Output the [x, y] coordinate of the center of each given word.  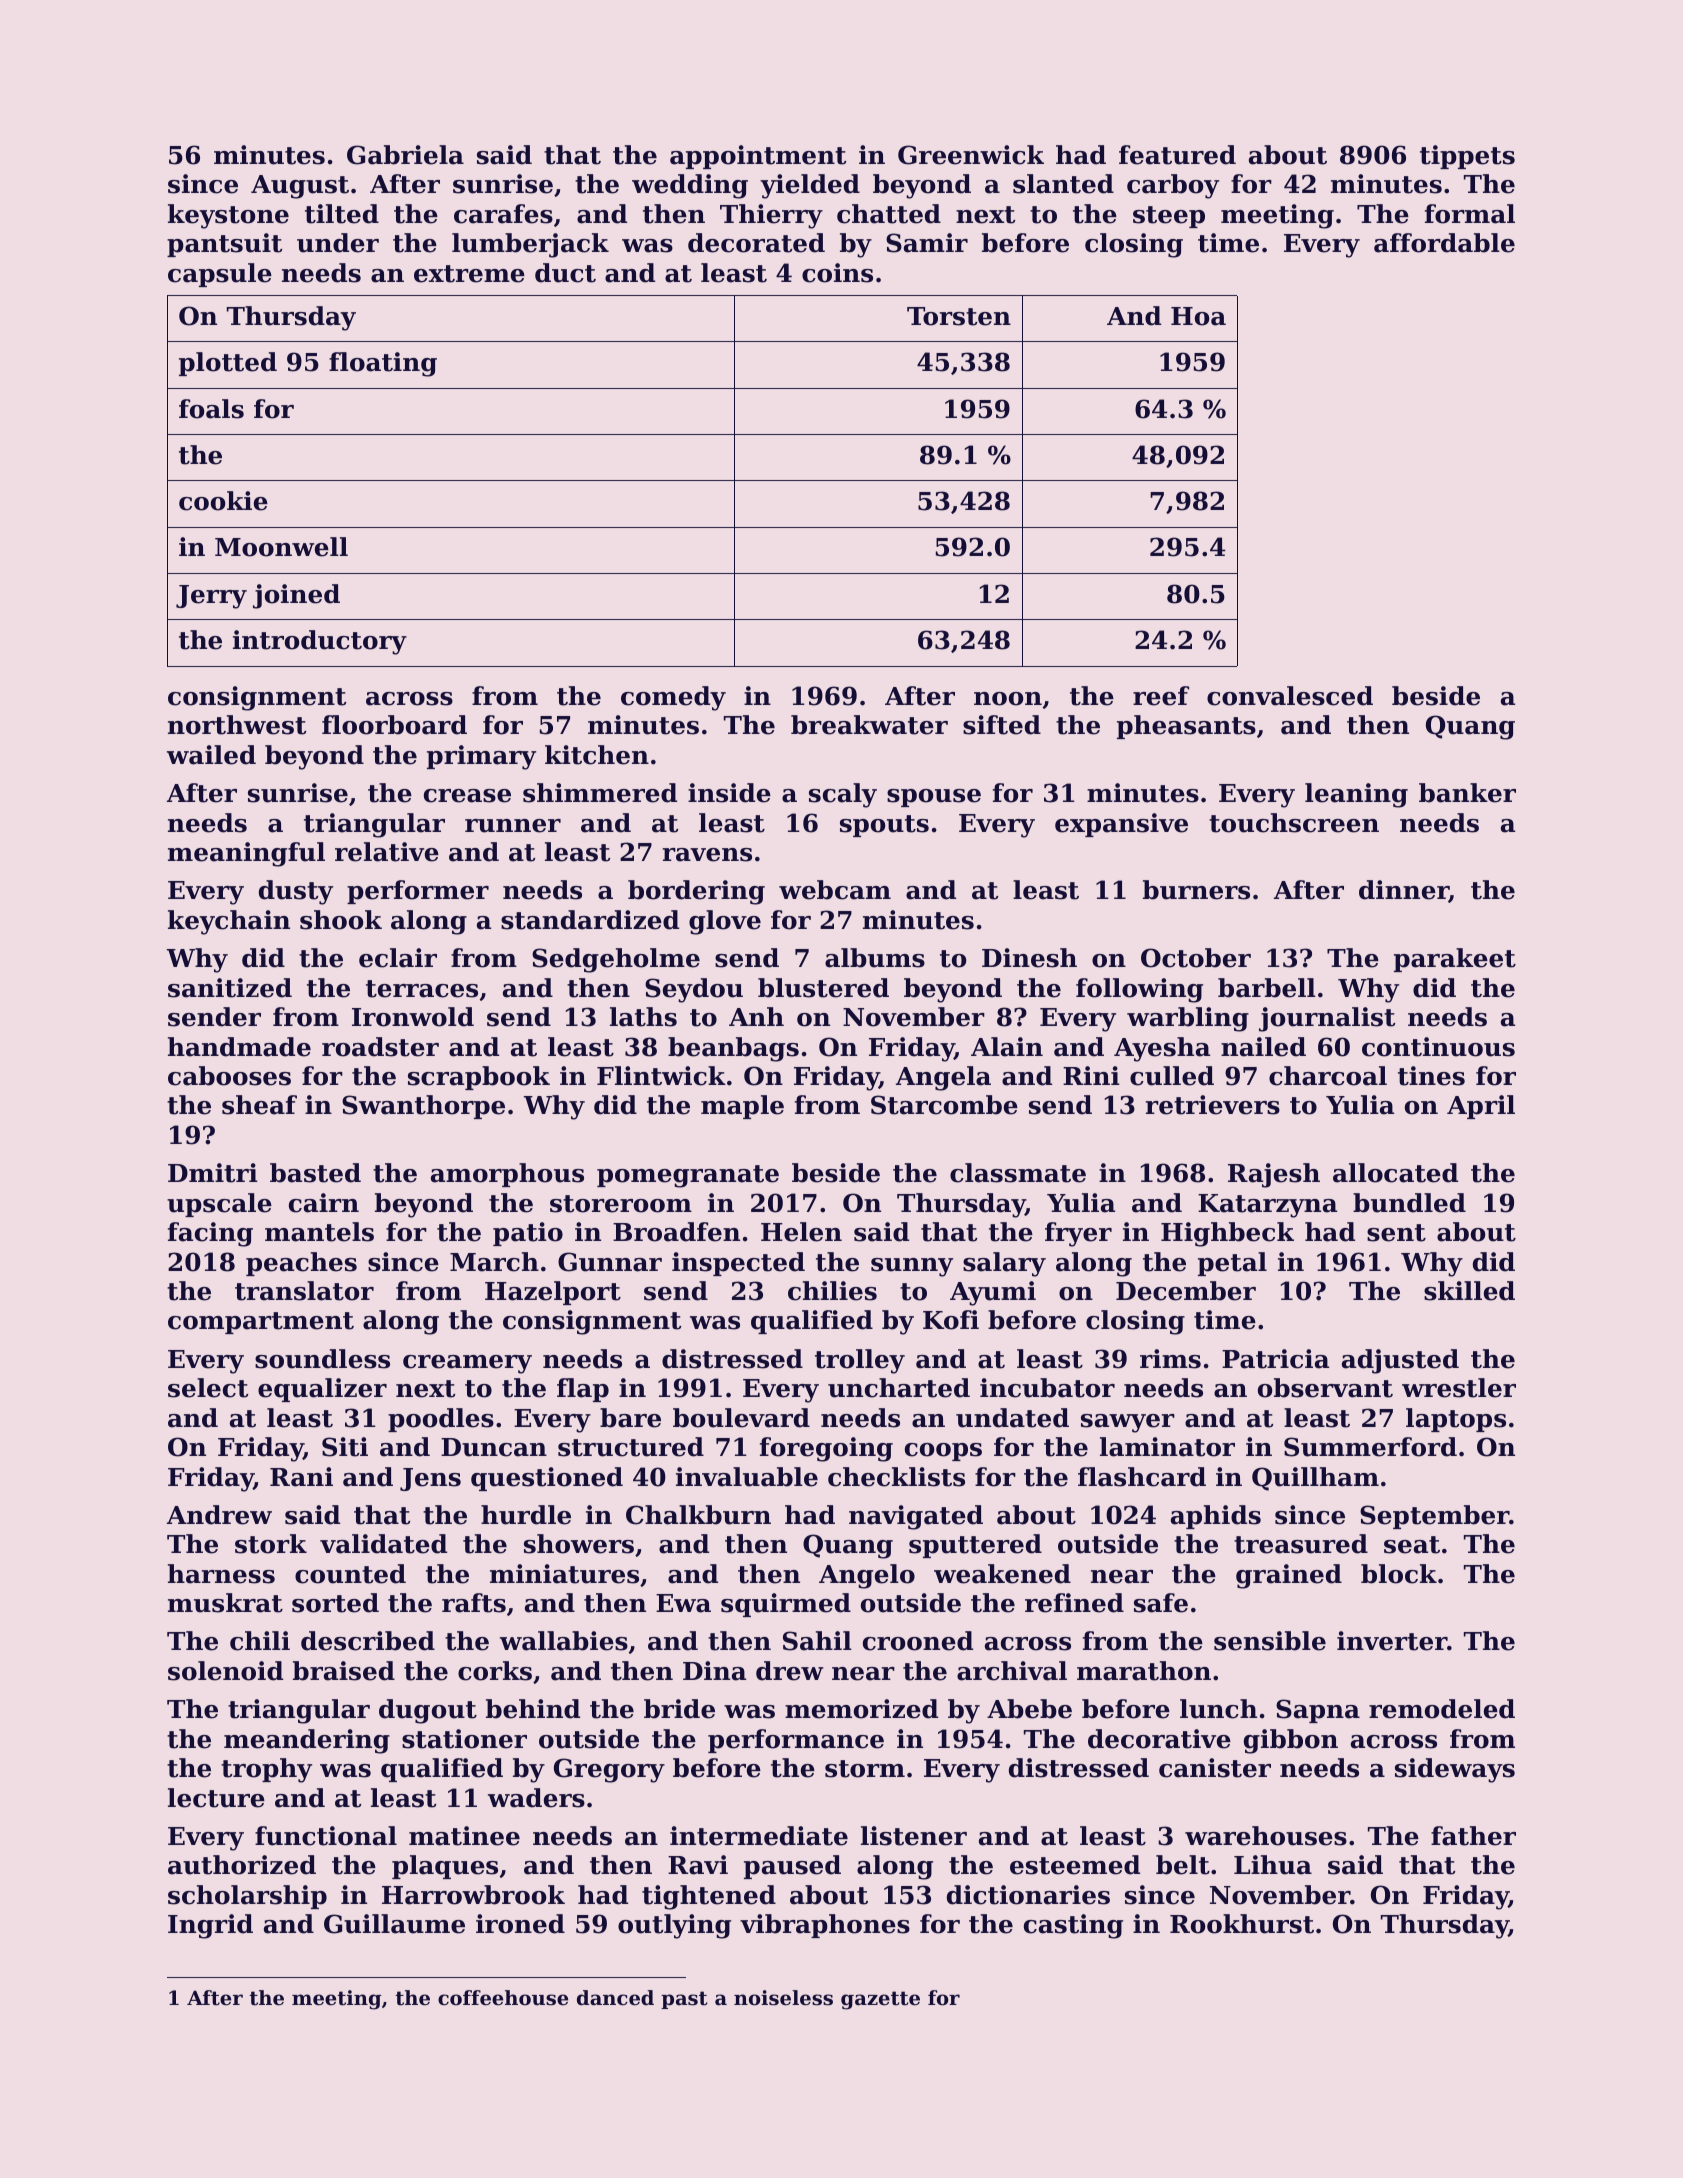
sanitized [230, 988]
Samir [927, 243]
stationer [464, 1739]
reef [1161, 696]
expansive [1121, 825]
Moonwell [281, 547]
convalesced [1290, 696]
